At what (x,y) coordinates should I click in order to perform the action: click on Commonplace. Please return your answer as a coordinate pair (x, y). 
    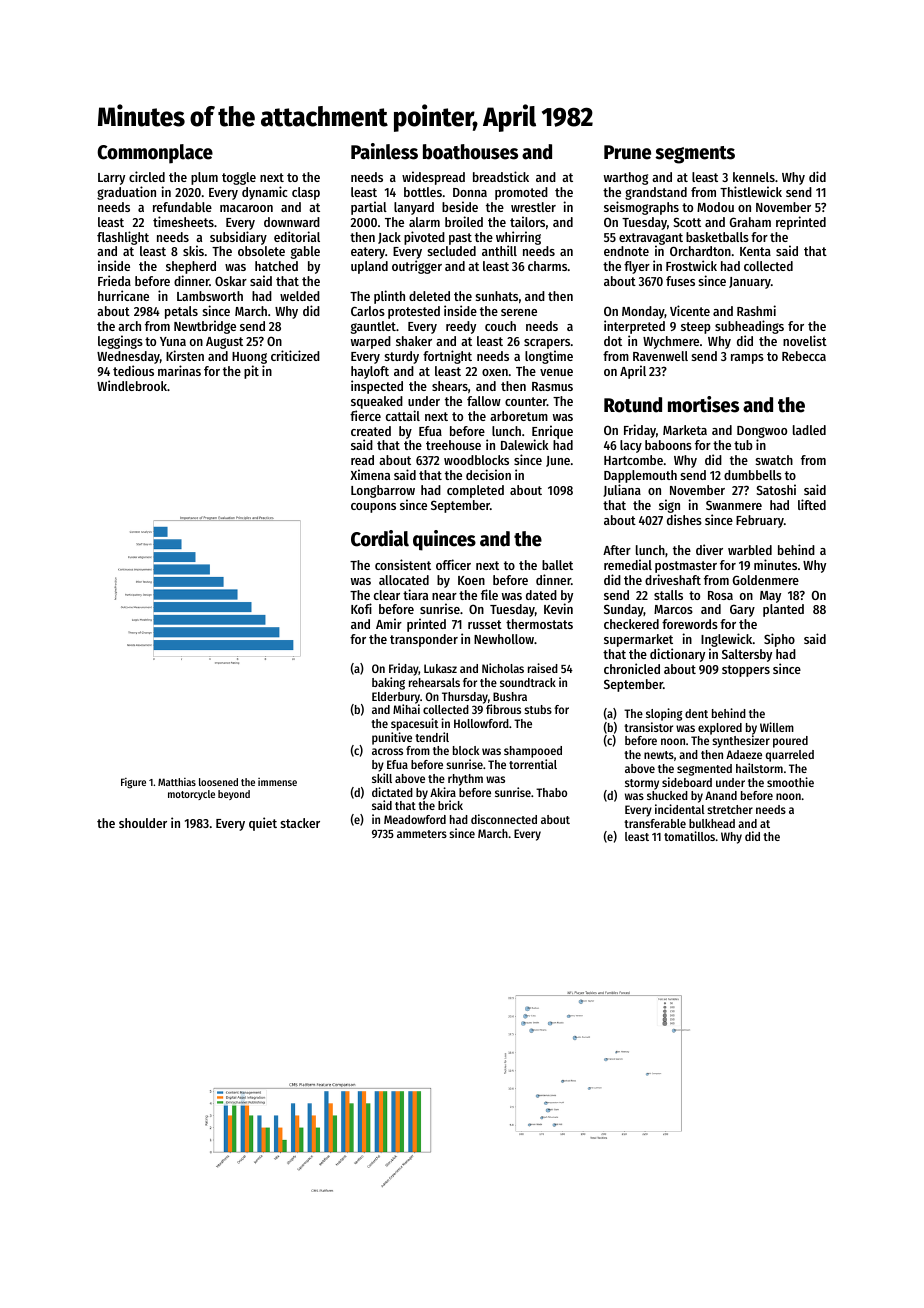
    Looking at the image, I should click on (155, 154).
